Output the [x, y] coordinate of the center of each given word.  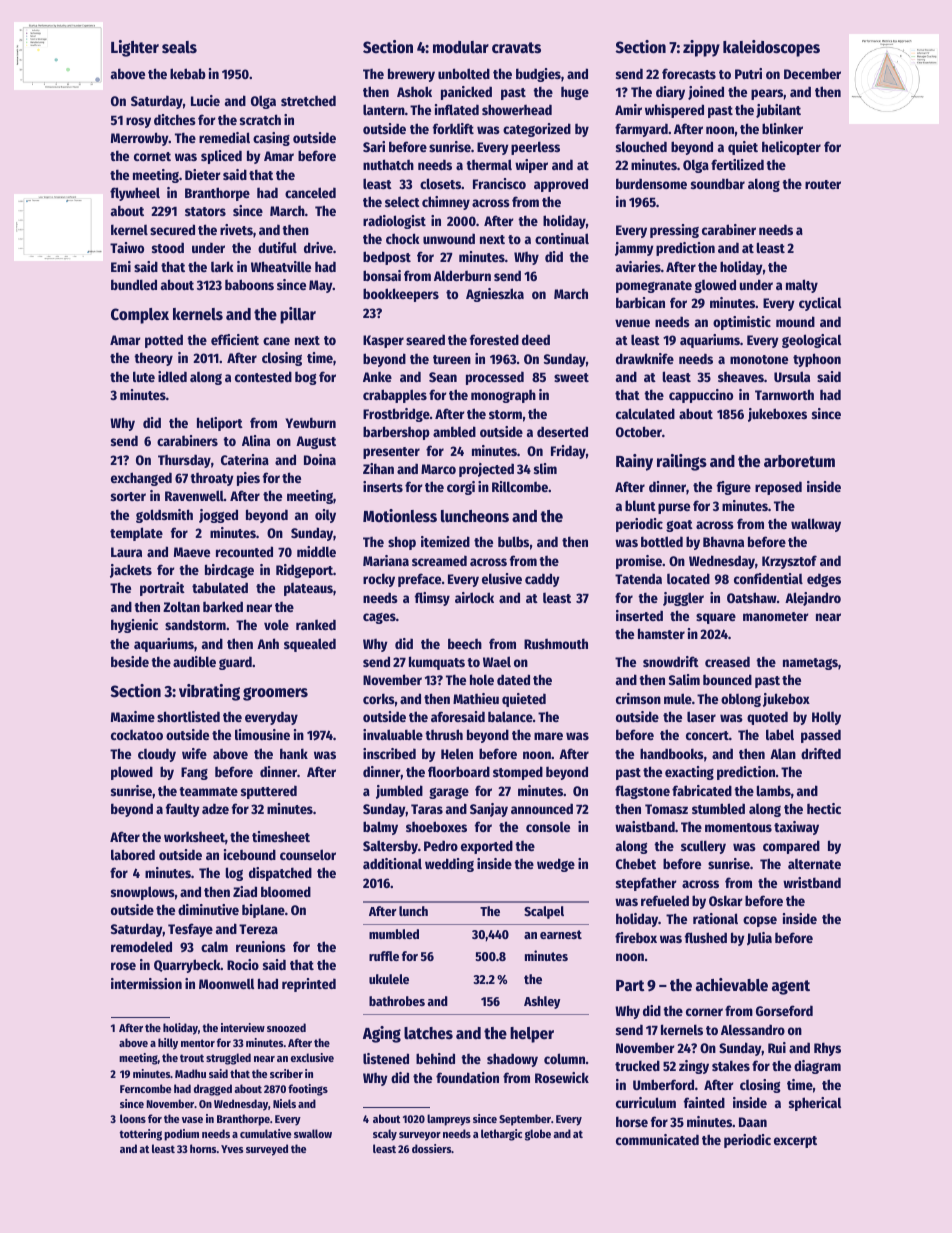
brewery [411, 75]
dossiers [432, 1148]
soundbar [718, 183]
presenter [391, 453]
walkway [816, 525]
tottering [140, 1135]
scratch [260, 119]
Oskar [726, 900]
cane [276, 341]
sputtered [269, 792]
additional [392, 863]
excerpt [795, 1142]
